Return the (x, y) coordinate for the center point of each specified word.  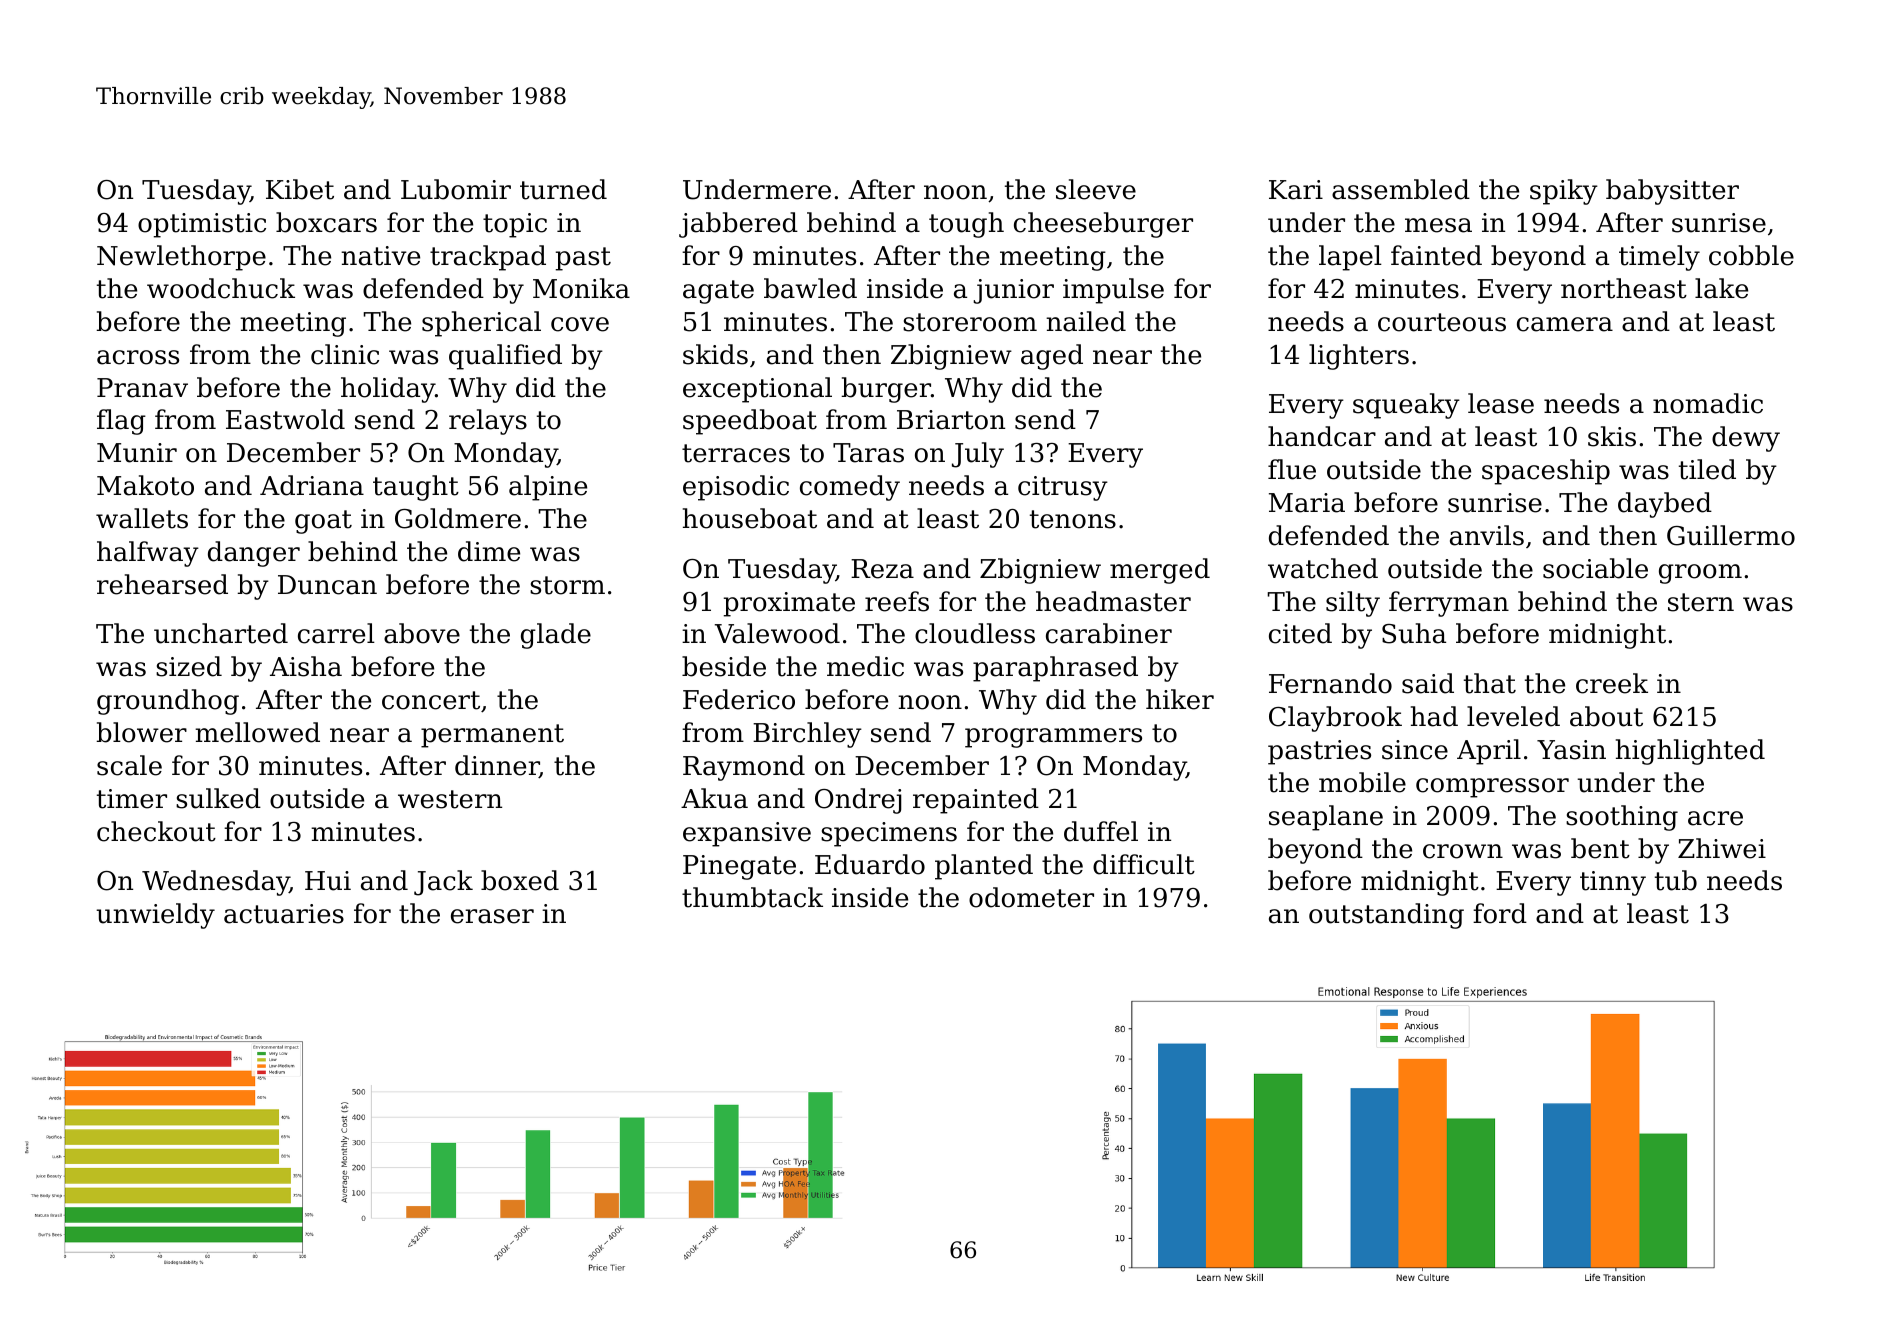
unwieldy (155, 916)
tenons (1073, 519)
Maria (1307, 503)
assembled (1401, 189)
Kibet (300, 189)
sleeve (1096, 189)
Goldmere (458, 518)
